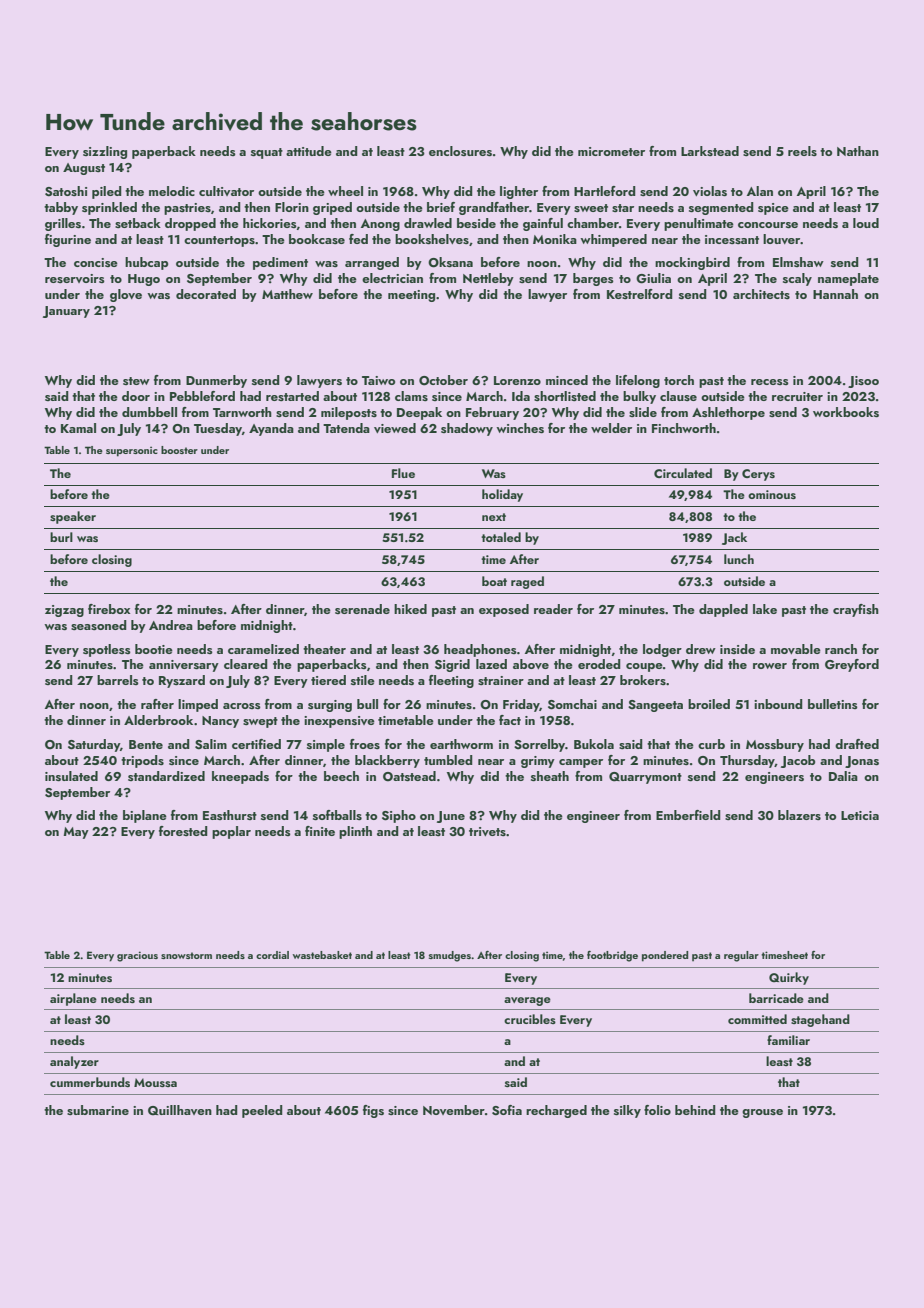  What do you see at coordinates (460, 151) in the screenshot?
I see `enclosures` at bounding box center [460, 151].
